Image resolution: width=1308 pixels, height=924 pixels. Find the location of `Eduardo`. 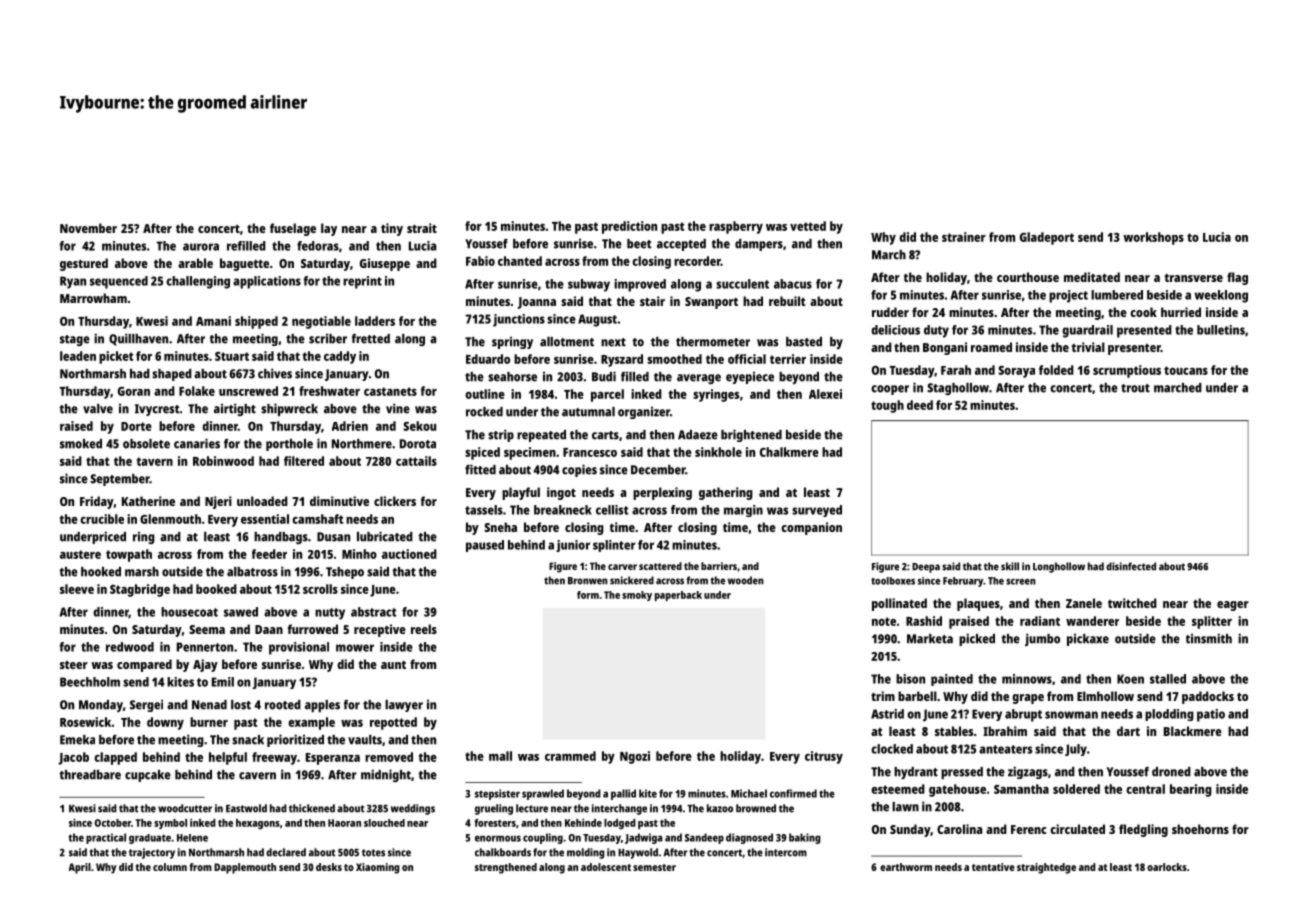

Eduardo is located at coordinates (488, 359).
